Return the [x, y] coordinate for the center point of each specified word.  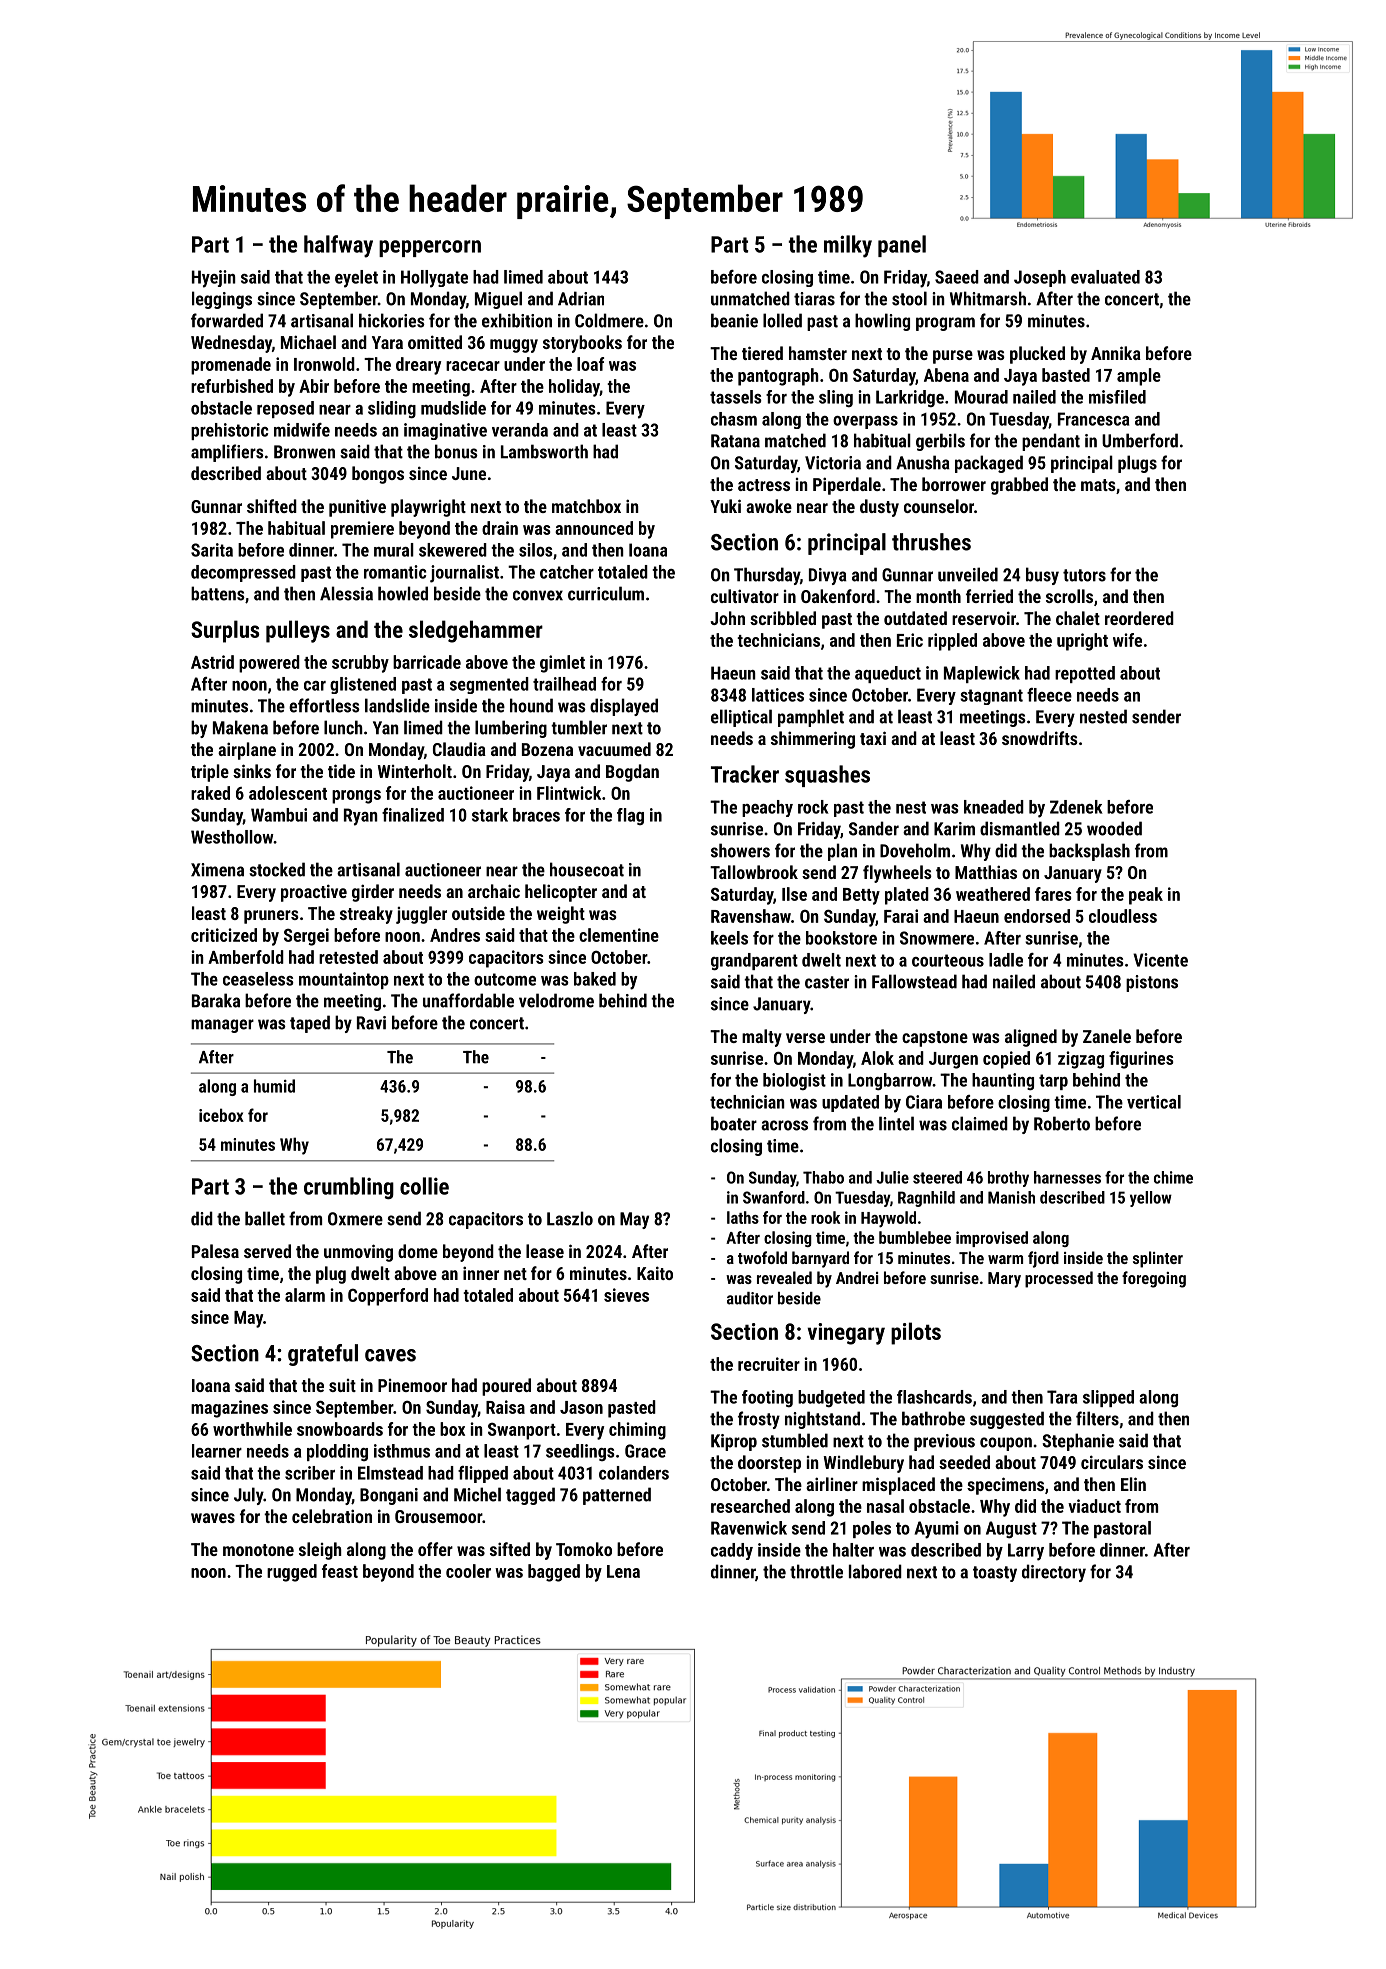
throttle [816, 1571]
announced [594, 528]
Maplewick [982, 674]
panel [902, 246]
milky [848, 246]
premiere [362, 530]
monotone [258, 1550]
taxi [873, 738]
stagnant [991, 697]
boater [734, 1123]
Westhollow [232, 837]
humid [274, 1086]
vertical [1154, 1102]
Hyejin [214, 279]
